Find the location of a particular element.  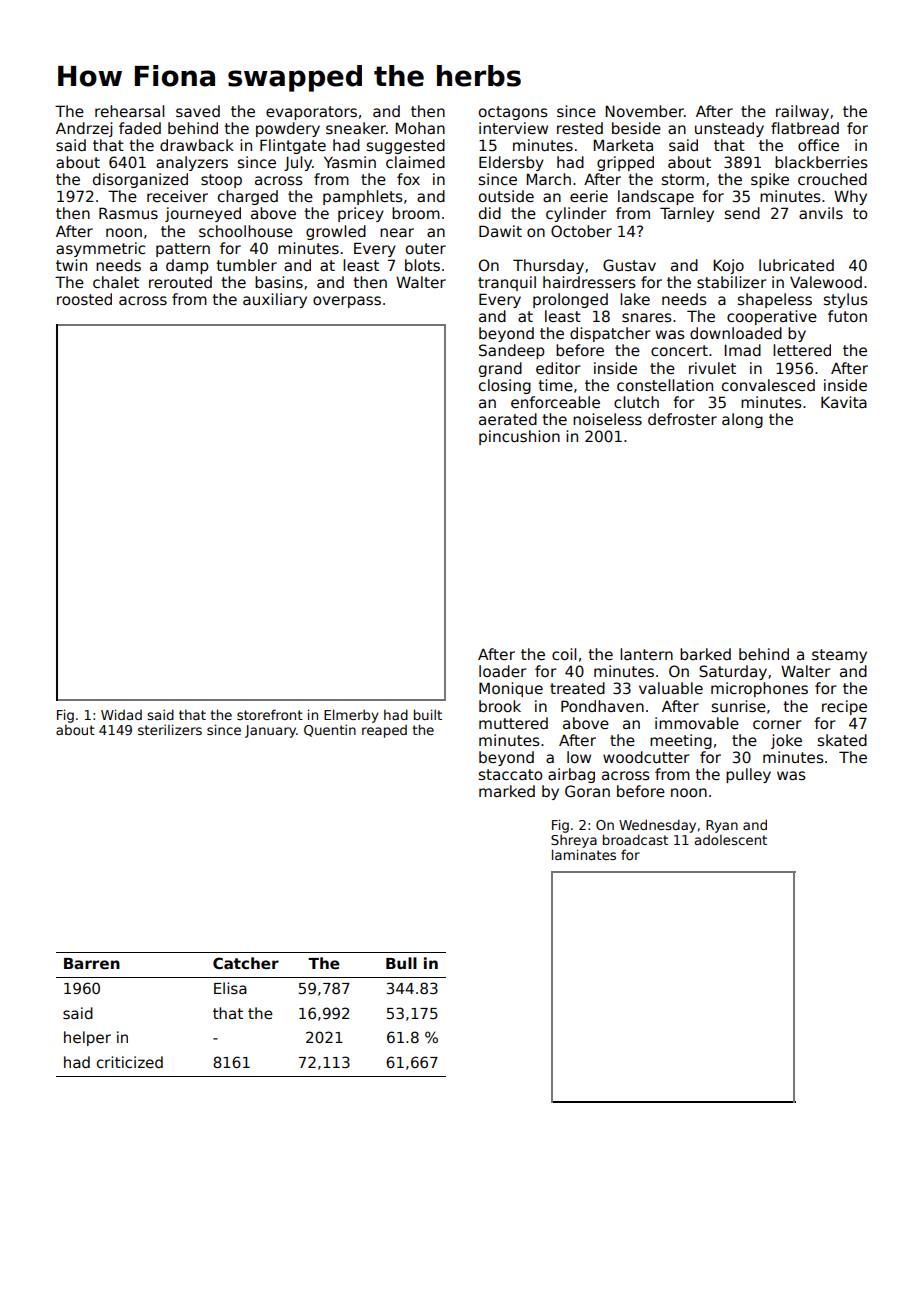

lantern is located at coordinates (646, 654).
